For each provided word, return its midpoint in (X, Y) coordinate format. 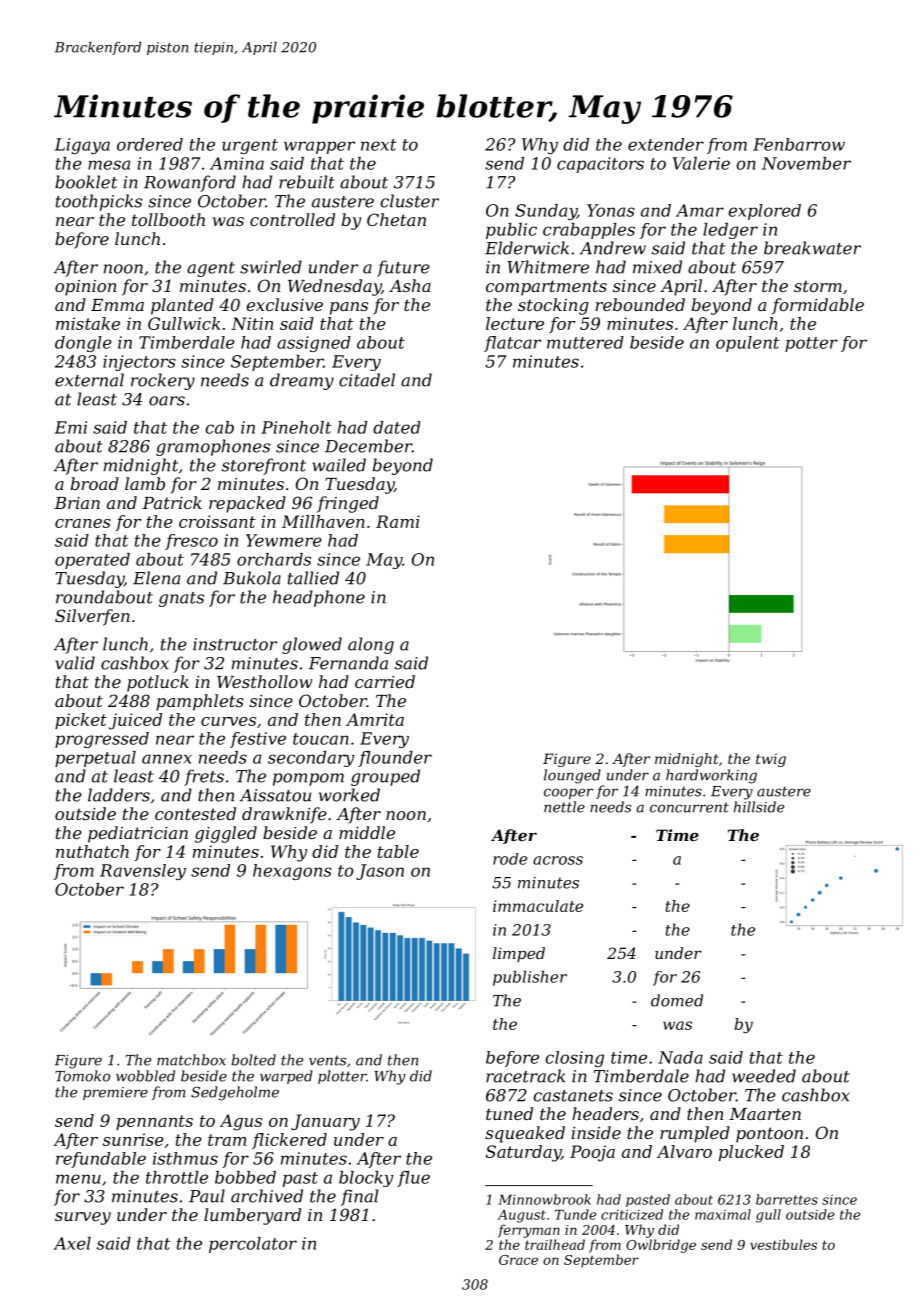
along (371, 645)
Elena (156, 578)
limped (519, 954)
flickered (289, 1141)
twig (771, 760)
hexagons (292, 872)
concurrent (689, 807)
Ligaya (82, 146)
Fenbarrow (799, 144)
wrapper (319, 147)
